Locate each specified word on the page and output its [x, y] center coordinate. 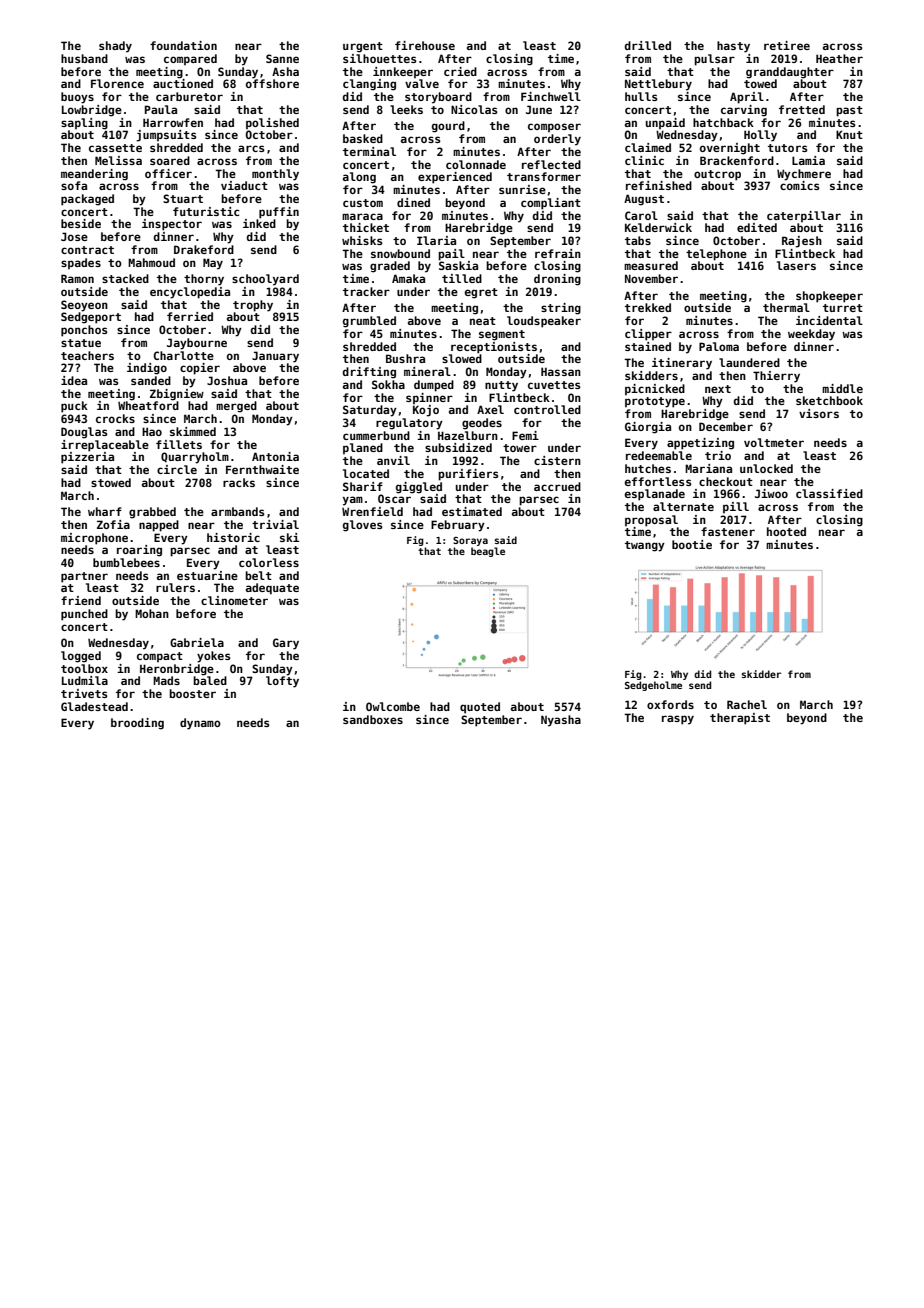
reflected [551, 164]
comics [800, 185]
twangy [645, 546]
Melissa [118, 160]
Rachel [747, 704]
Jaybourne [197, 344]
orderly [557, 140]
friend [81, 600]
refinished [659, 185]
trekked [648, 307]
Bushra [405, 358]
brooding [137, 724]
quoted [480, 708]
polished [272, 123]
